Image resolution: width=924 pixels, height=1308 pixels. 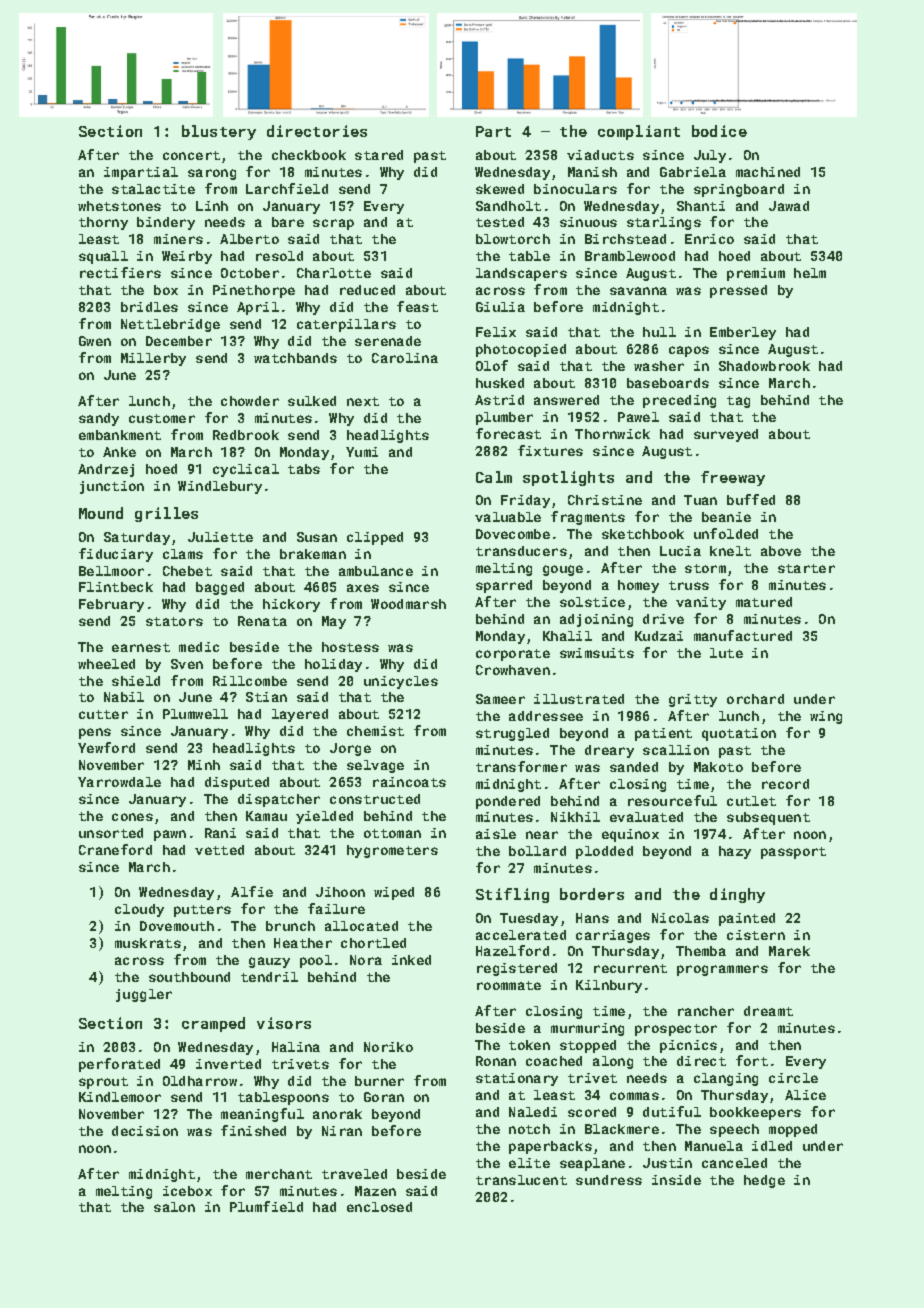 I want to click on salon, so click(x=174, y=1207).
